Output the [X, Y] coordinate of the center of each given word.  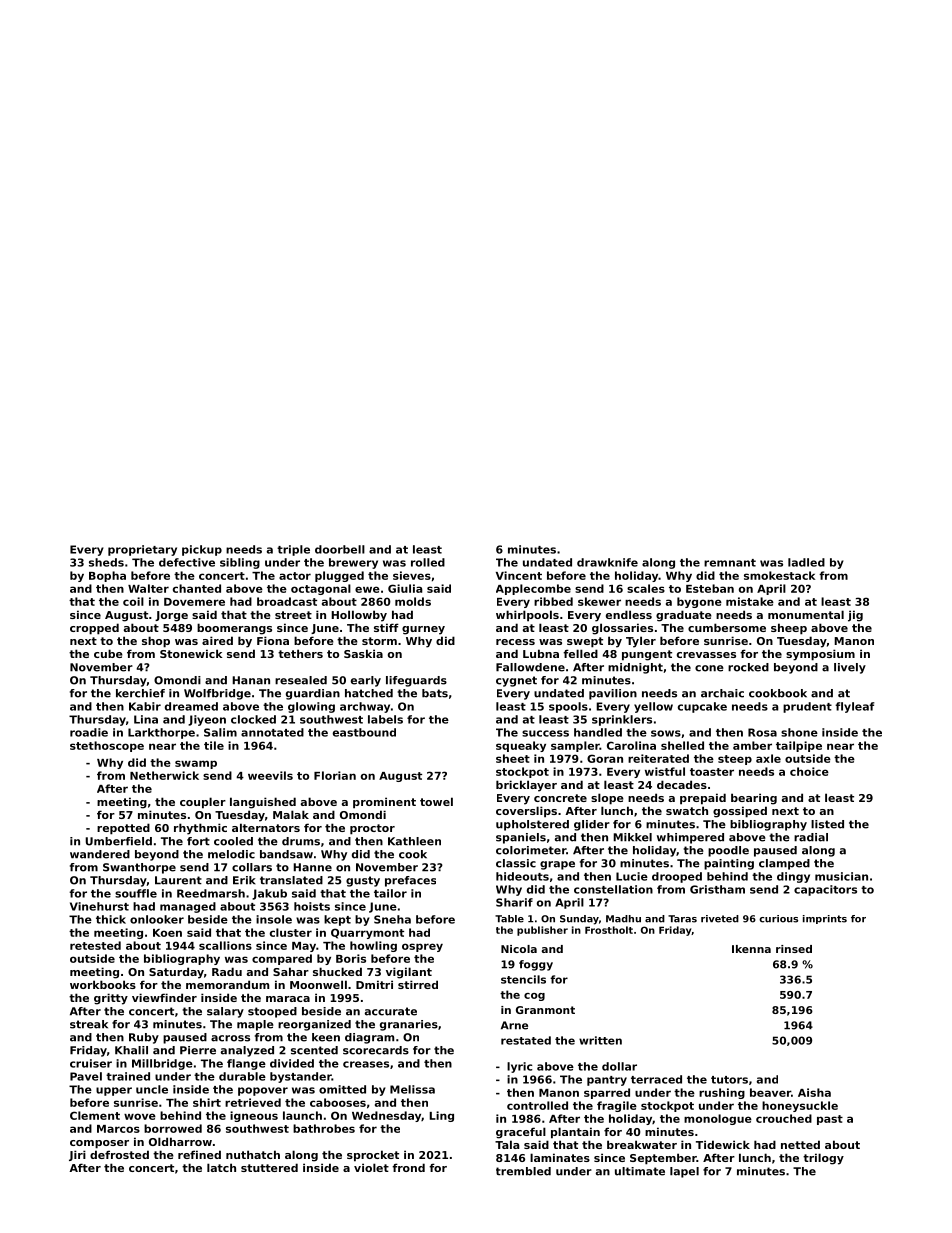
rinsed [794, 949]
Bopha [107, 576]
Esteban [710, 588]
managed [188, 907]
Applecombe [533, 589]
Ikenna [751, 949]
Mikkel [632, 837]
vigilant [409, 973]
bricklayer [526, 786]
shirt [207, 1102]
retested [95, 945]
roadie [89, 732]
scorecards [376, 1050]
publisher [542, 931]
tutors [729, 1080]
